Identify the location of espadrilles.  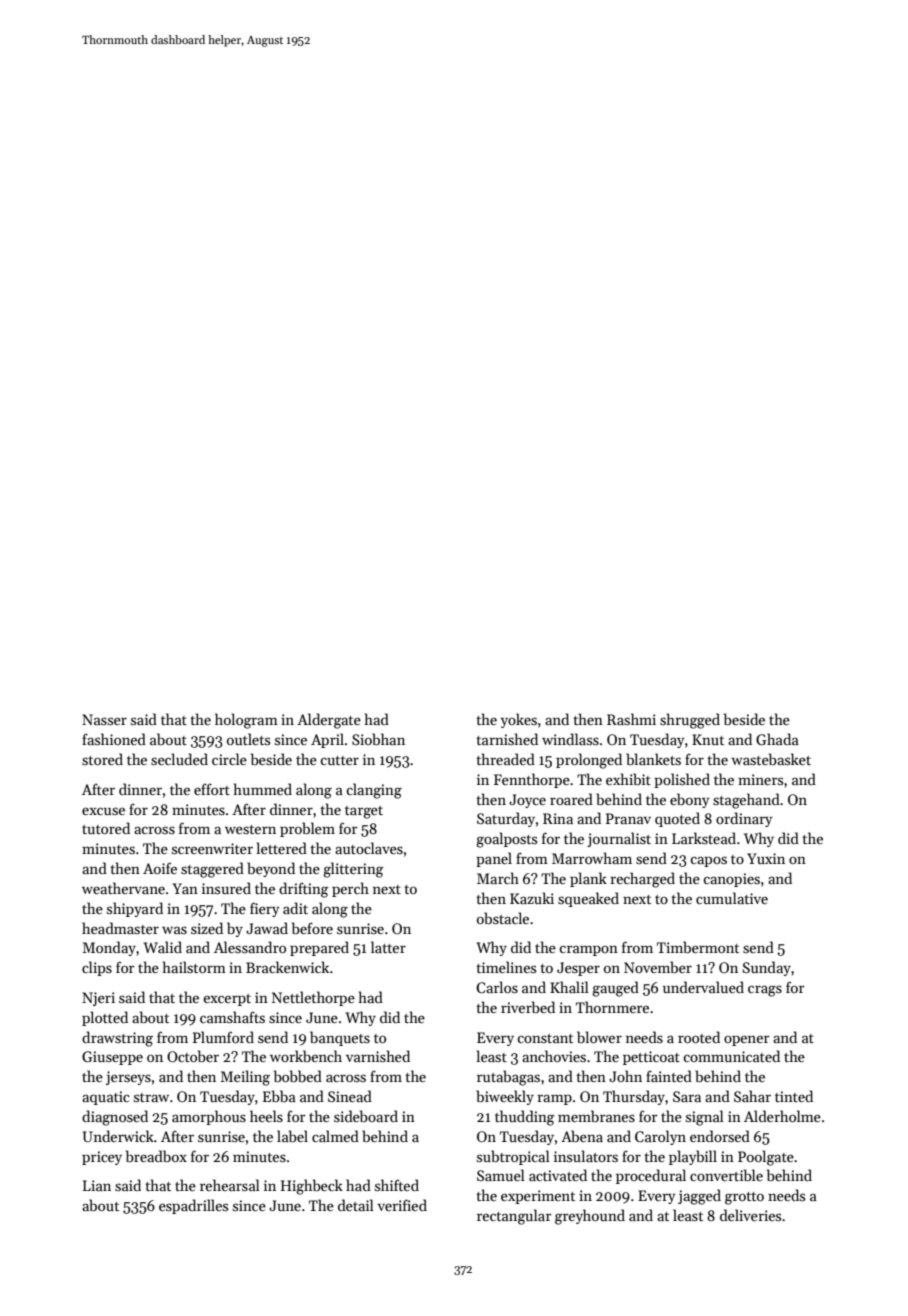
(193, 1206).
